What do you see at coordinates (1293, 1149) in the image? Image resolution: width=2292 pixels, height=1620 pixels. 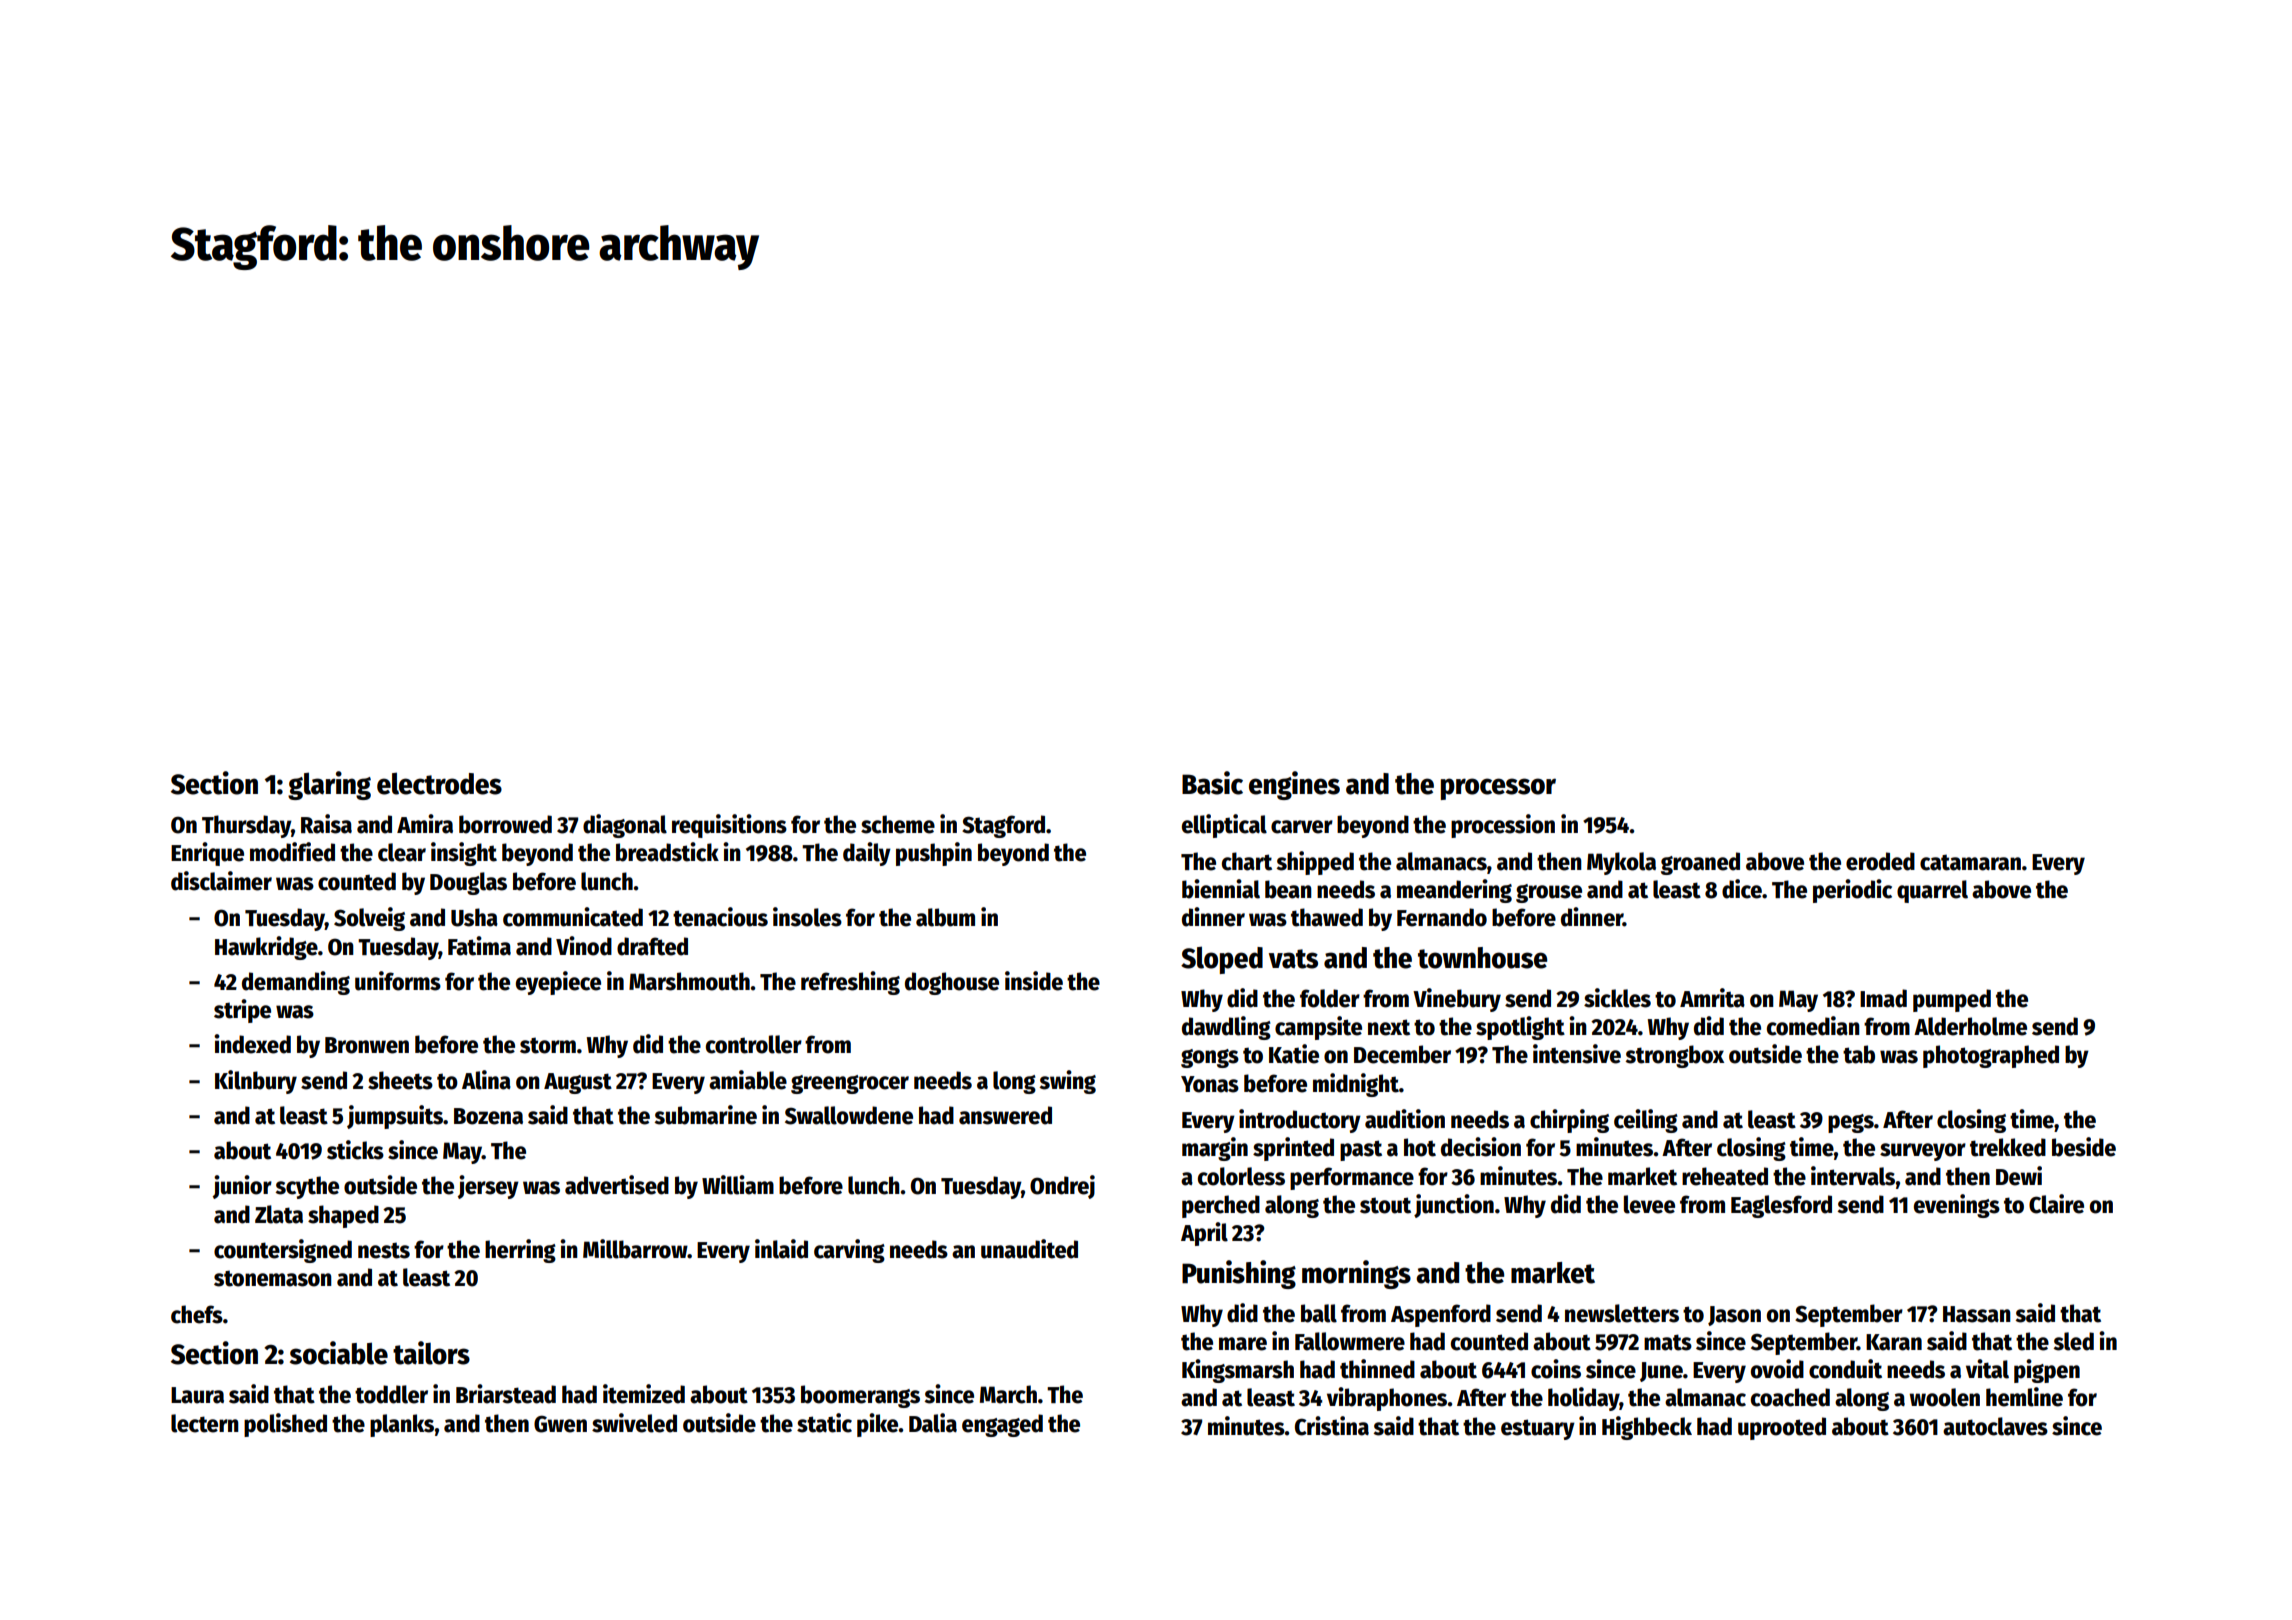 I see `sprinted` at bounding box center [1293, 1149].
